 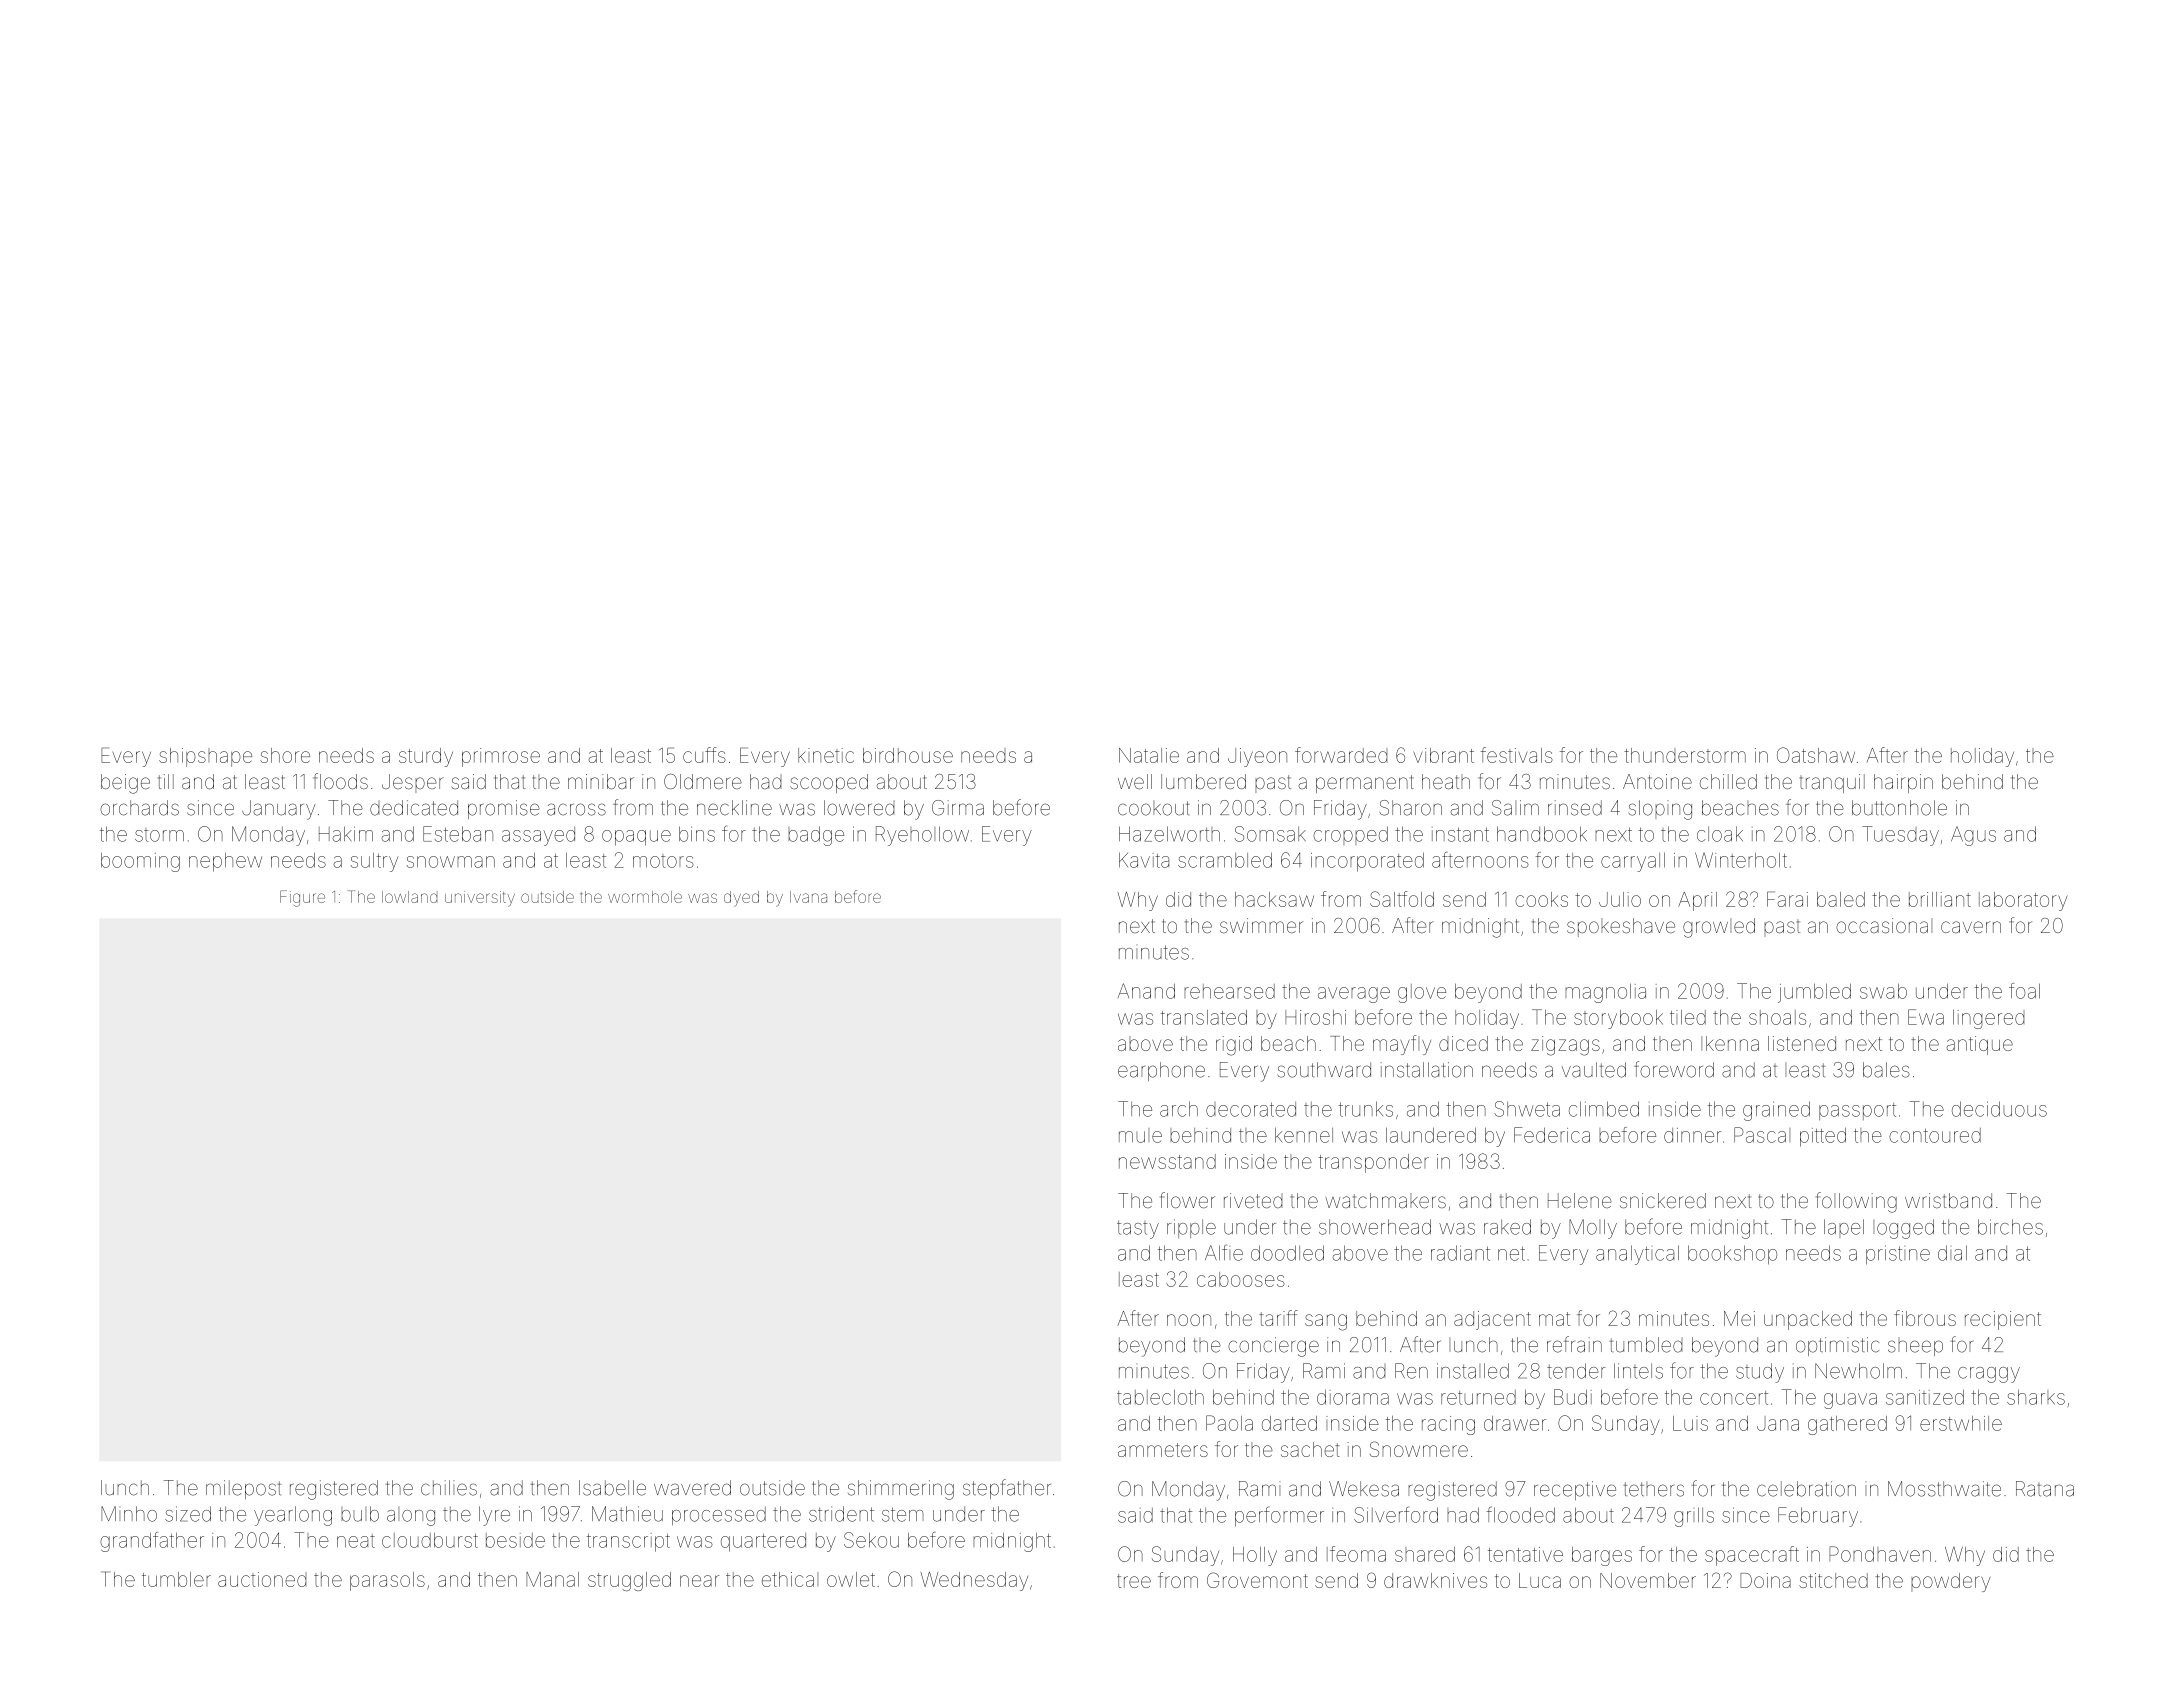 What do you see at coordinates (302, 898) in the screenshot?
I see `Figure` at bounding box center [302, 898].
